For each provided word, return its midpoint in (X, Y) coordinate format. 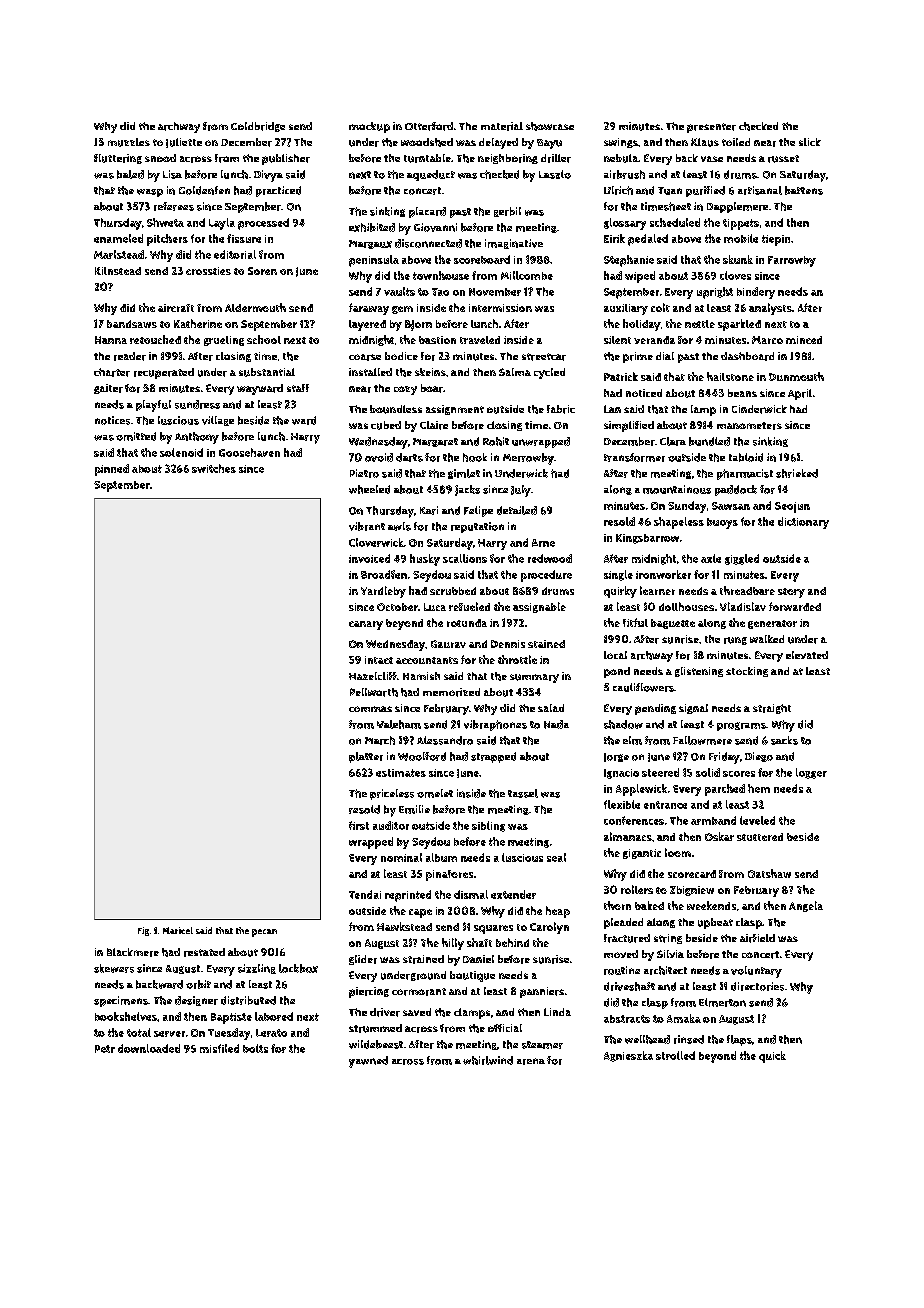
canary (366, 625)
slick (810, 142)
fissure (244, 238)
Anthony (197, 438)
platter (366, 757)
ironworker (663, 574)
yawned (368, 1062)
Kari (429, 510)
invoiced (369, 558)
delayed (498, 143)
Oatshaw (769, 873)
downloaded (149, 1048)
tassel (523, 793)
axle (711, 558)
